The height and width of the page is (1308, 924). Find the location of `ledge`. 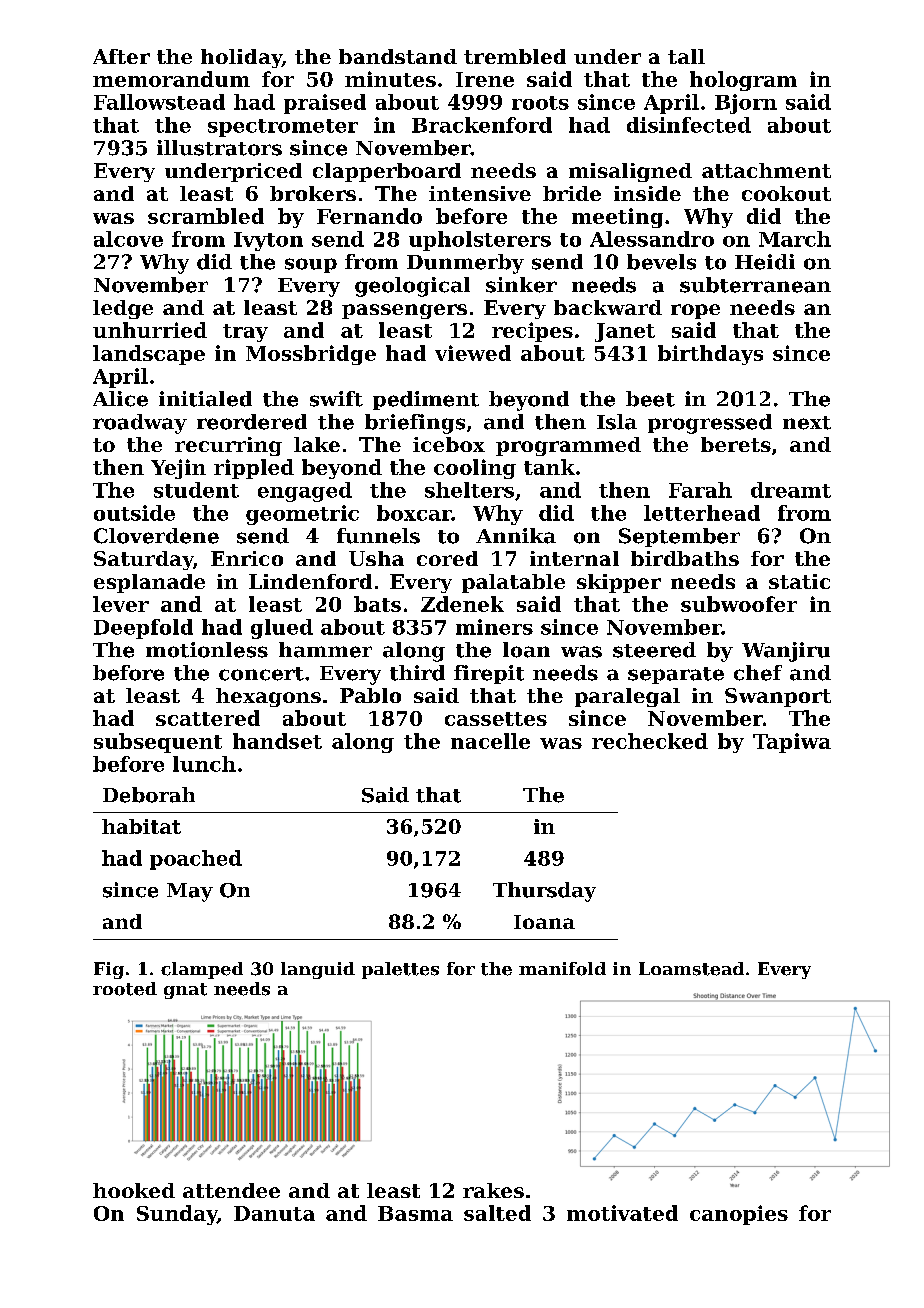

ledge is located at coordinates (123, 309).
